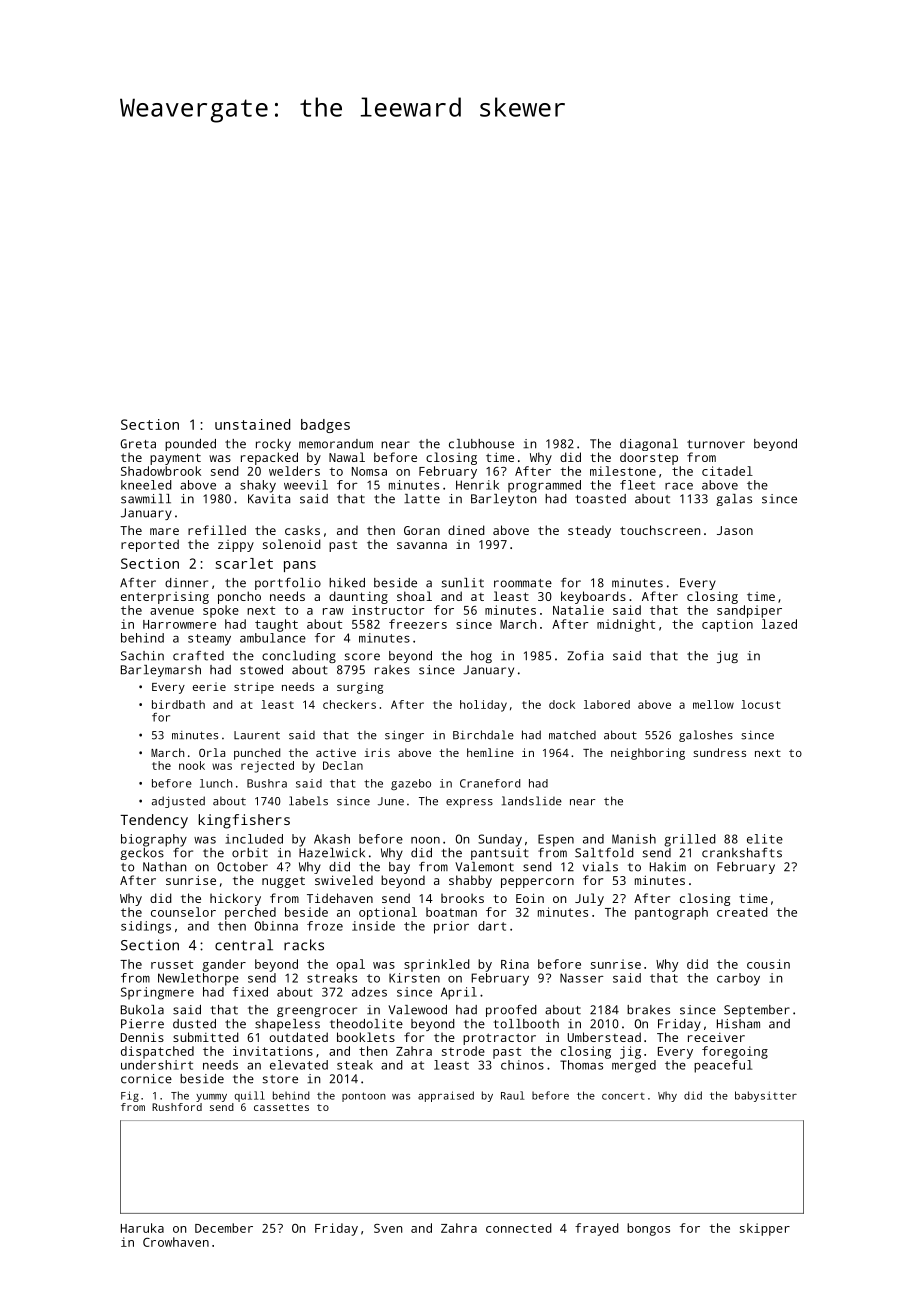 This screenshot has height=1308, width=924. I want to click on diagonal, so click(649, 445).
